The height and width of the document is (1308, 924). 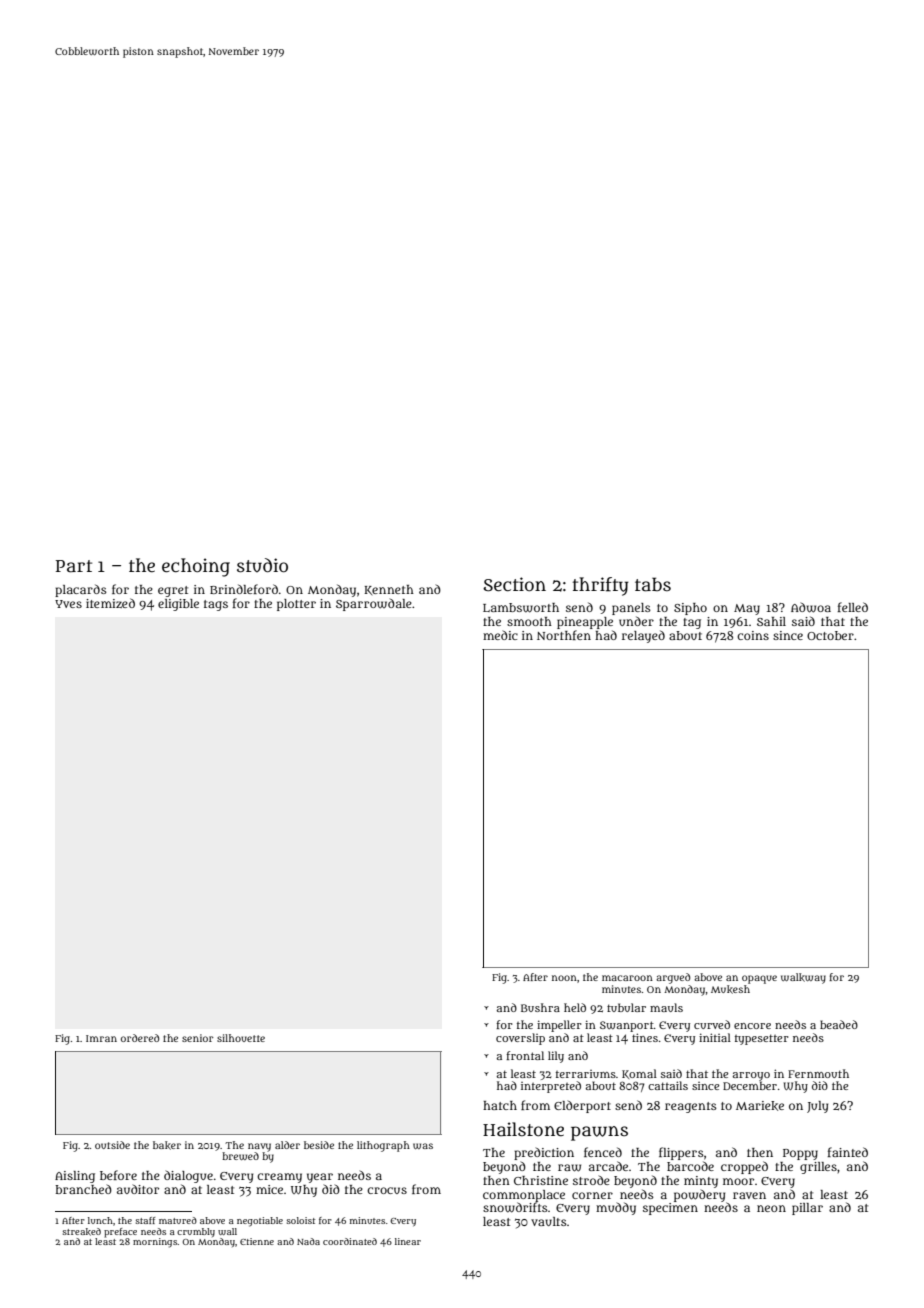 I want to click on Yves, so click(x=68, y=604).
